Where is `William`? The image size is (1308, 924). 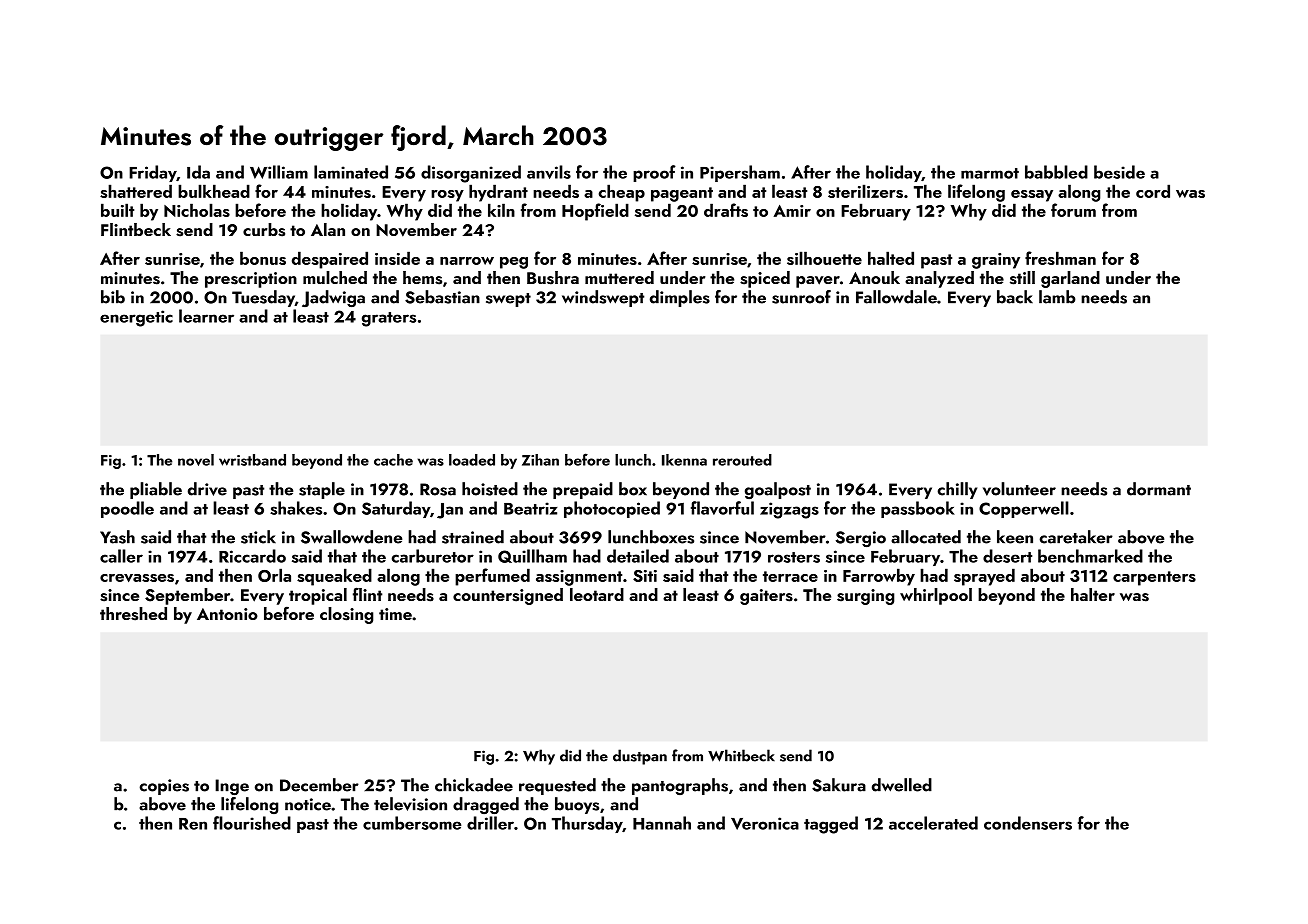 William is located at coordinates (279, 172).
